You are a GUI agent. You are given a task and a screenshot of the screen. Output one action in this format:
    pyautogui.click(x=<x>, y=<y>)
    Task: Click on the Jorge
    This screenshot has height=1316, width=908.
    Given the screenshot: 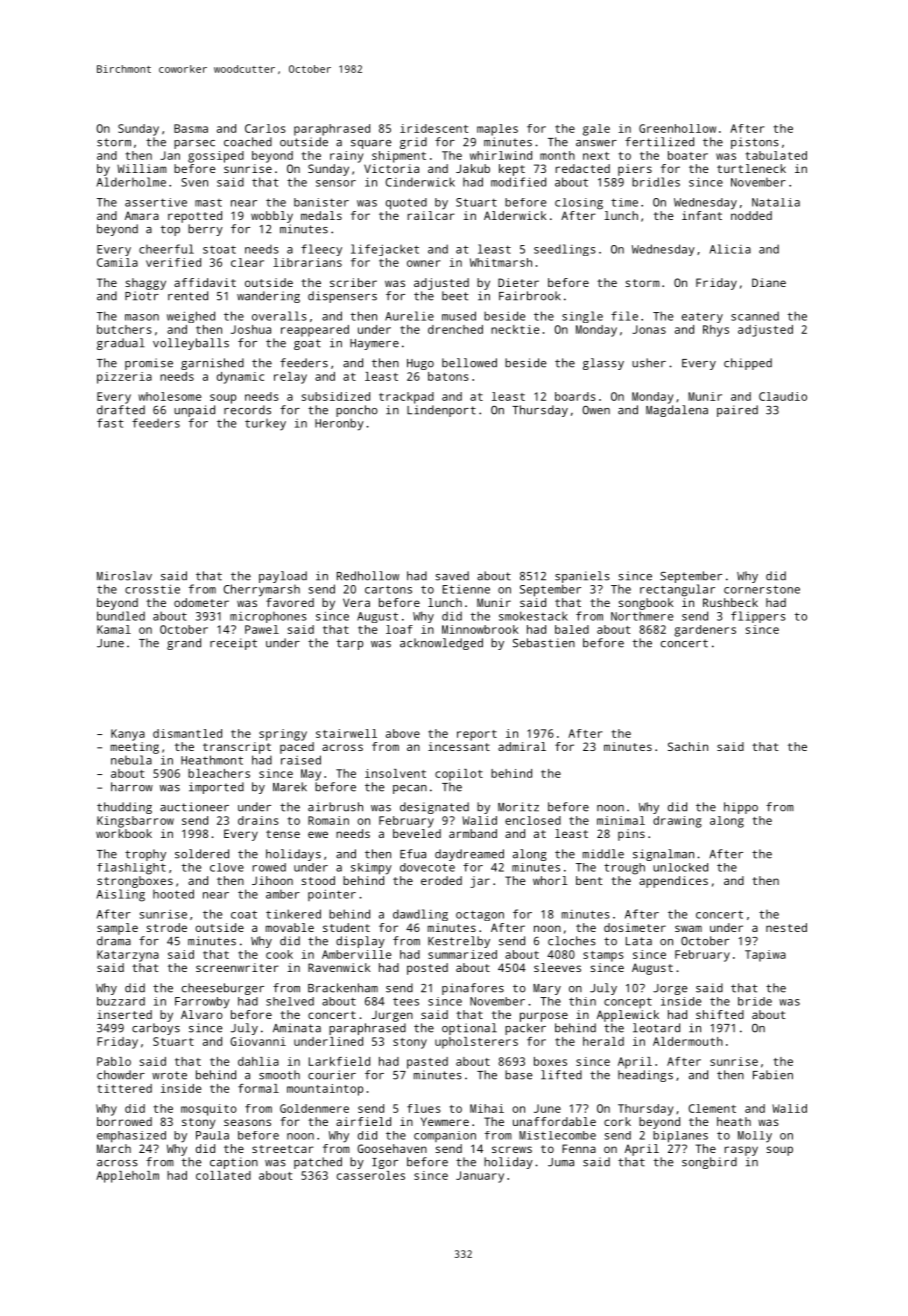 What is the action you would take?
    pyautogui.click(x=670, y=989)
